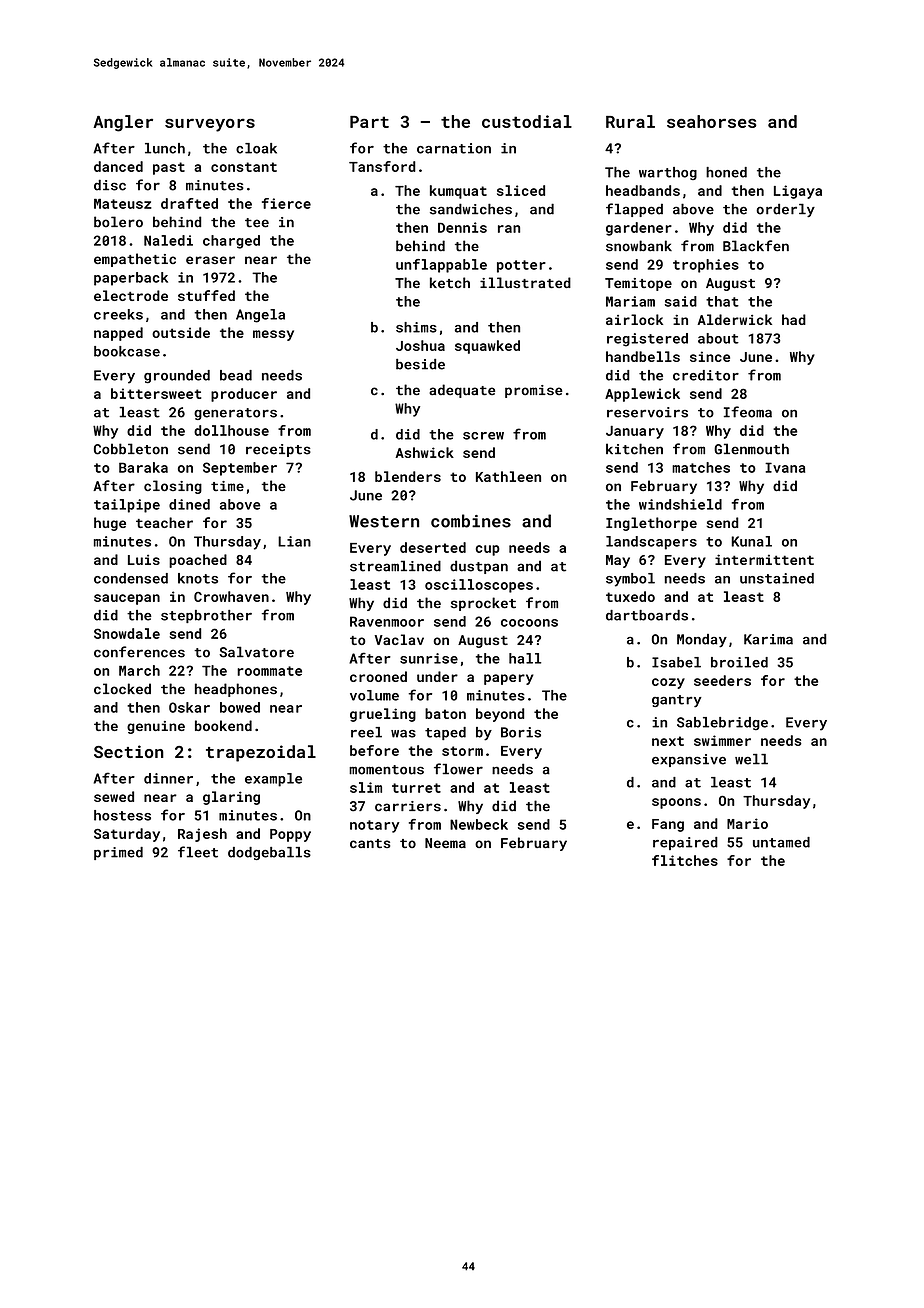 The width and height of the screenshot is (924, 1308). Describe the element at coordinates (768, 639) in the screenshot. I see `Karima` at that location.
